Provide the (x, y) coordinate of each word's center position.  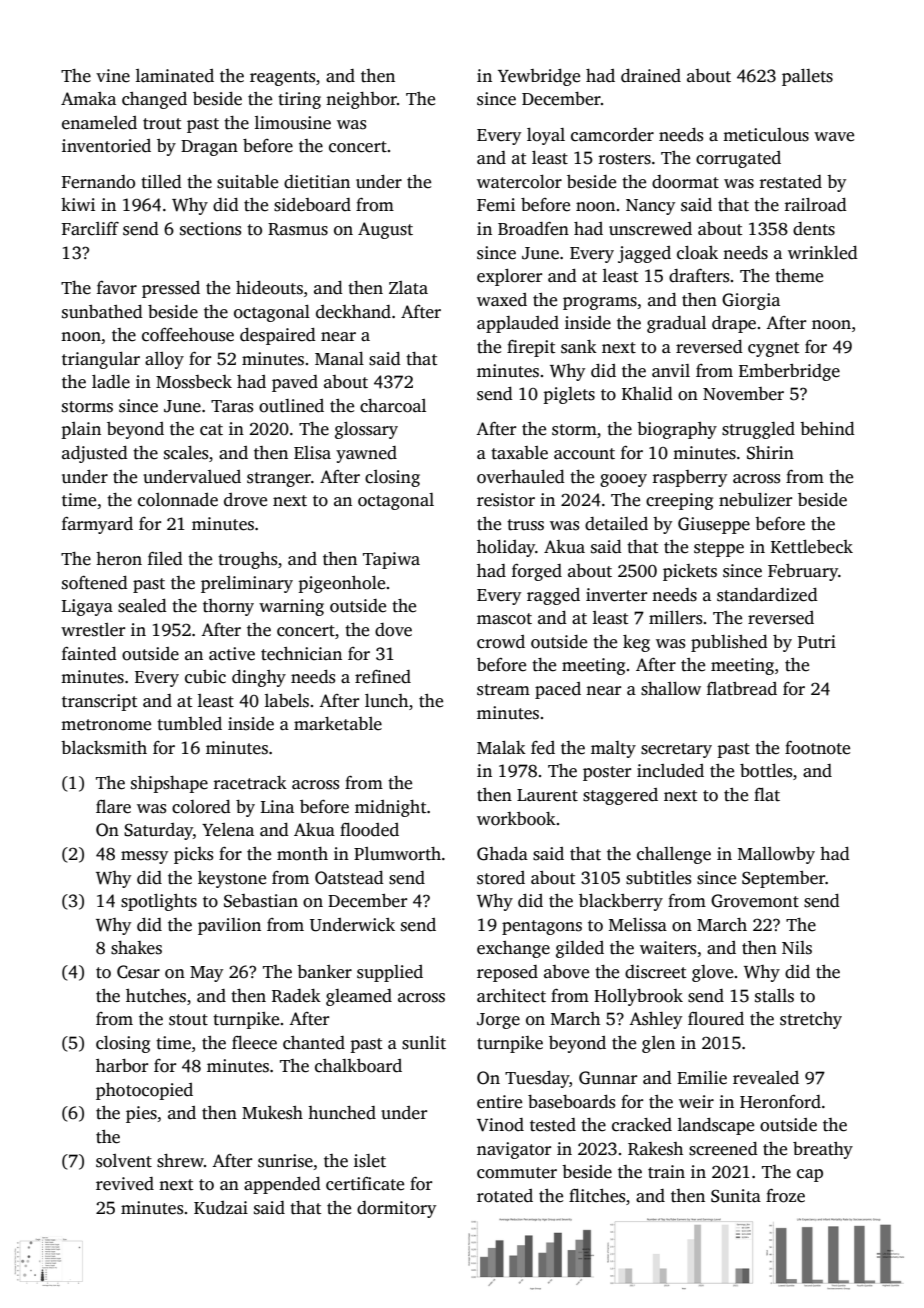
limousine (293, 123)
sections (210, 229)
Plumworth (397, 854)
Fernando (98, 182)
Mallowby (776, 855)
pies (141, 1114)
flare (113, 807)
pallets (807, 77)
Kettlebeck (812, 547)
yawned (366, 454)
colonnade (178, 500)
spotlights (159, 902)
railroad (816, 205)
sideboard (312, 205)
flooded (369, 830)
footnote (817, 748)
